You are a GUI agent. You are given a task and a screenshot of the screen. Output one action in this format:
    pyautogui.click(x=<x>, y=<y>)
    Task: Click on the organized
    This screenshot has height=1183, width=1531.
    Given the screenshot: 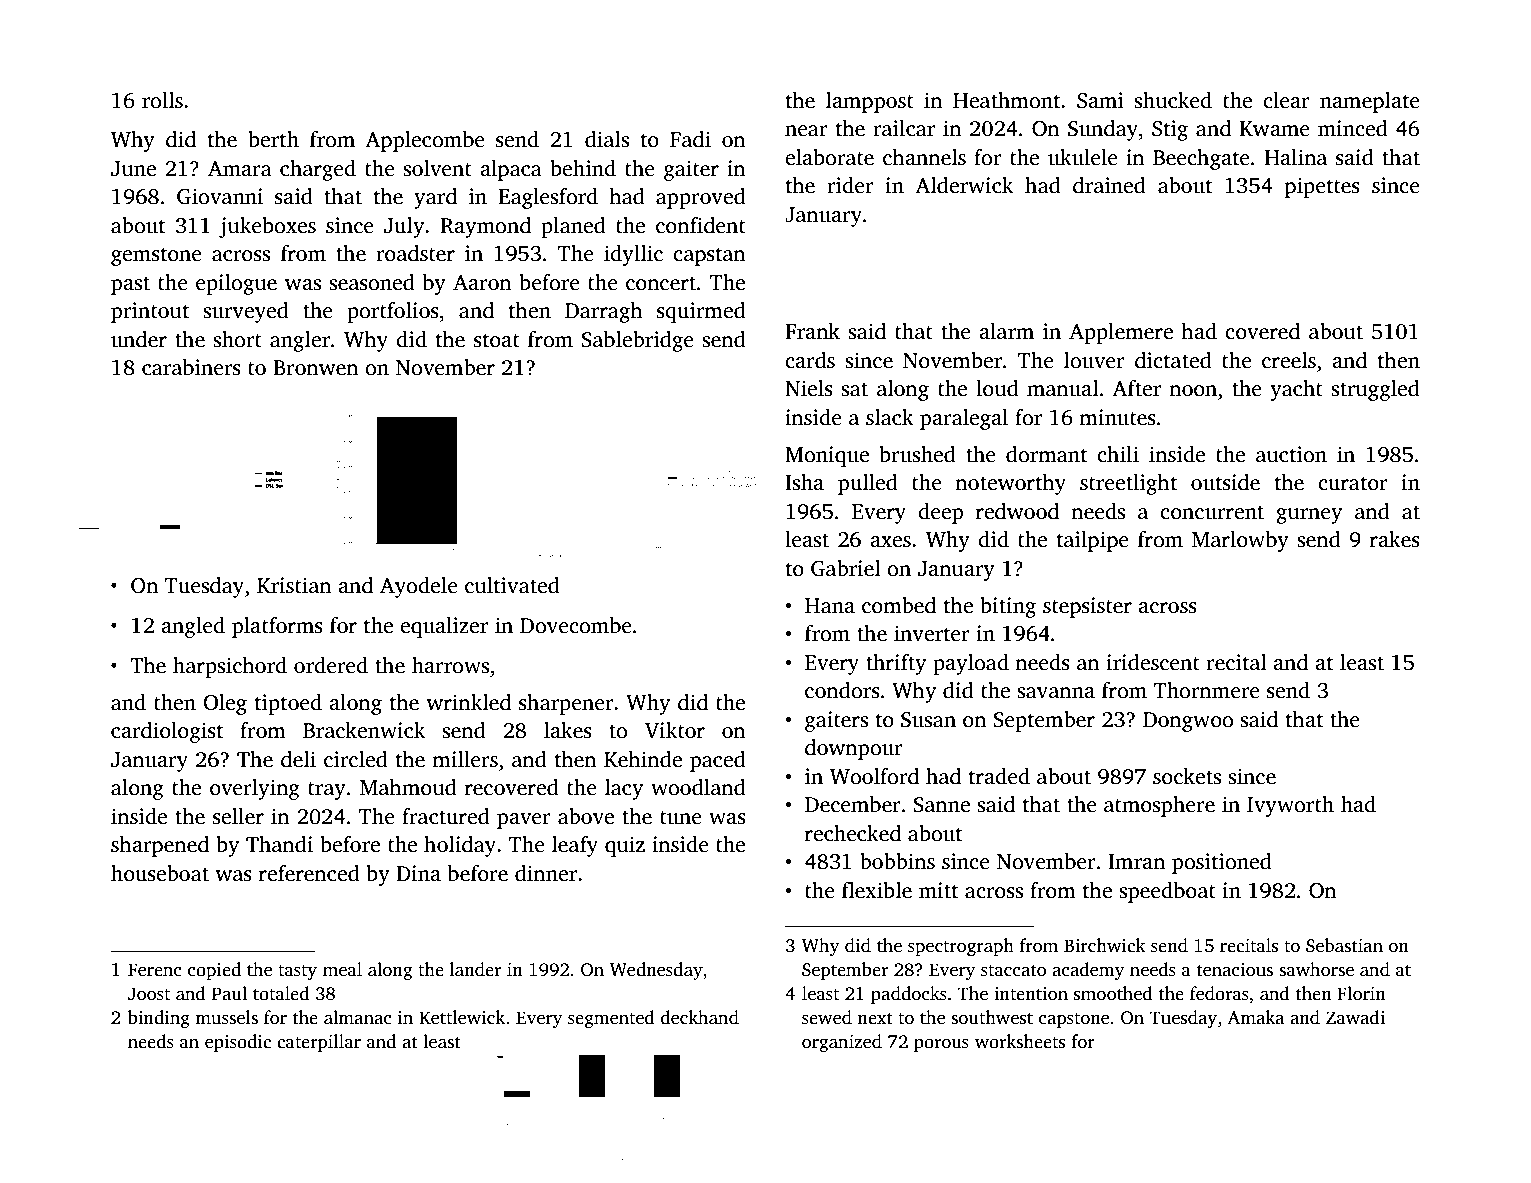 What is the action you would take?
    pyautogui.click(x=842, y=1043)
